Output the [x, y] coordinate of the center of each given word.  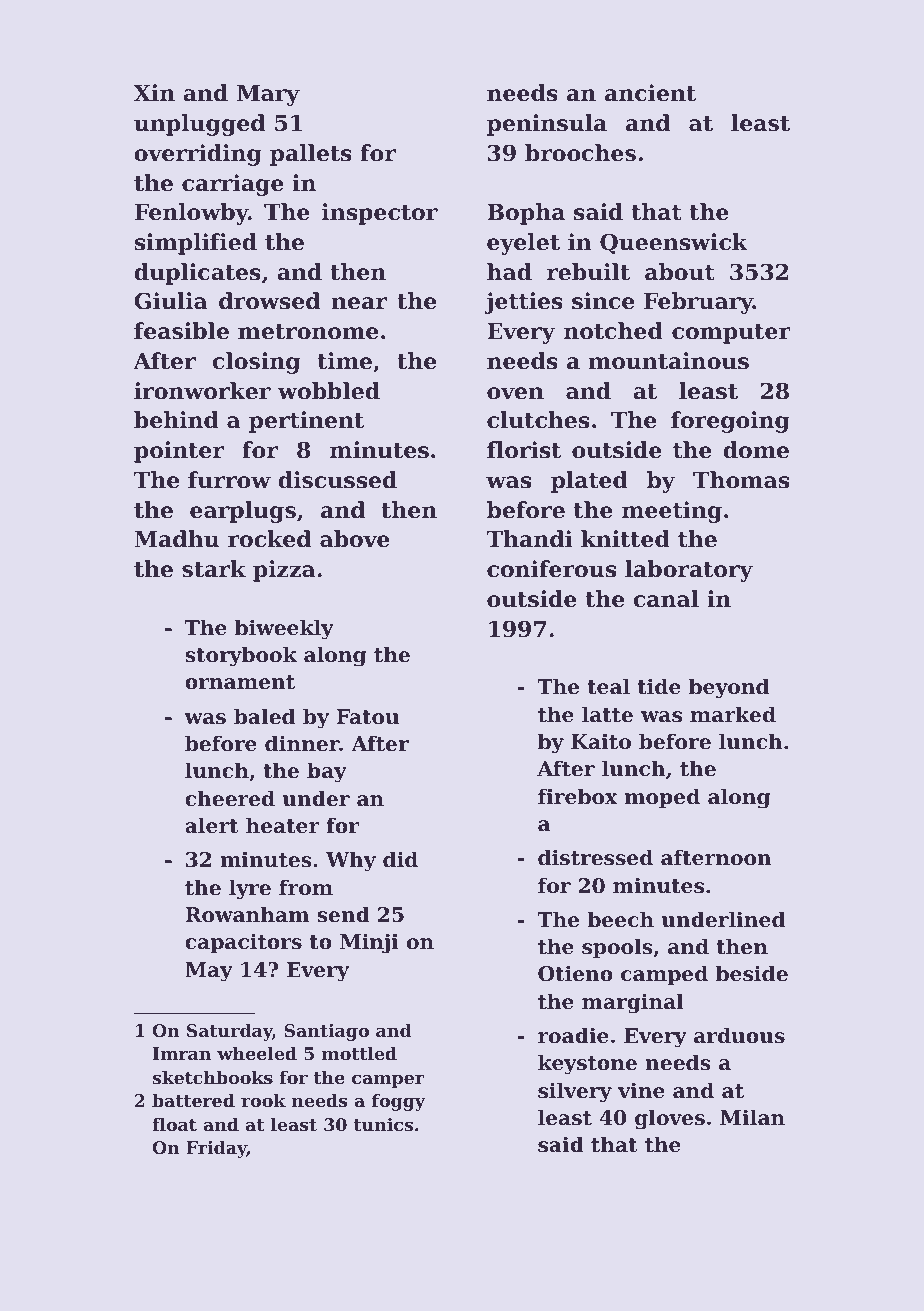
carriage [233, 185]
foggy [399, 1102]
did [400, 859]
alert [211, 825]
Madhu [176, 539]
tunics [383, 1124]
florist [524, 450]
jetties [524, 303]
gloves [670, 1119]
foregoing [730, 422]
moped [662, 798]
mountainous [668, 361]
